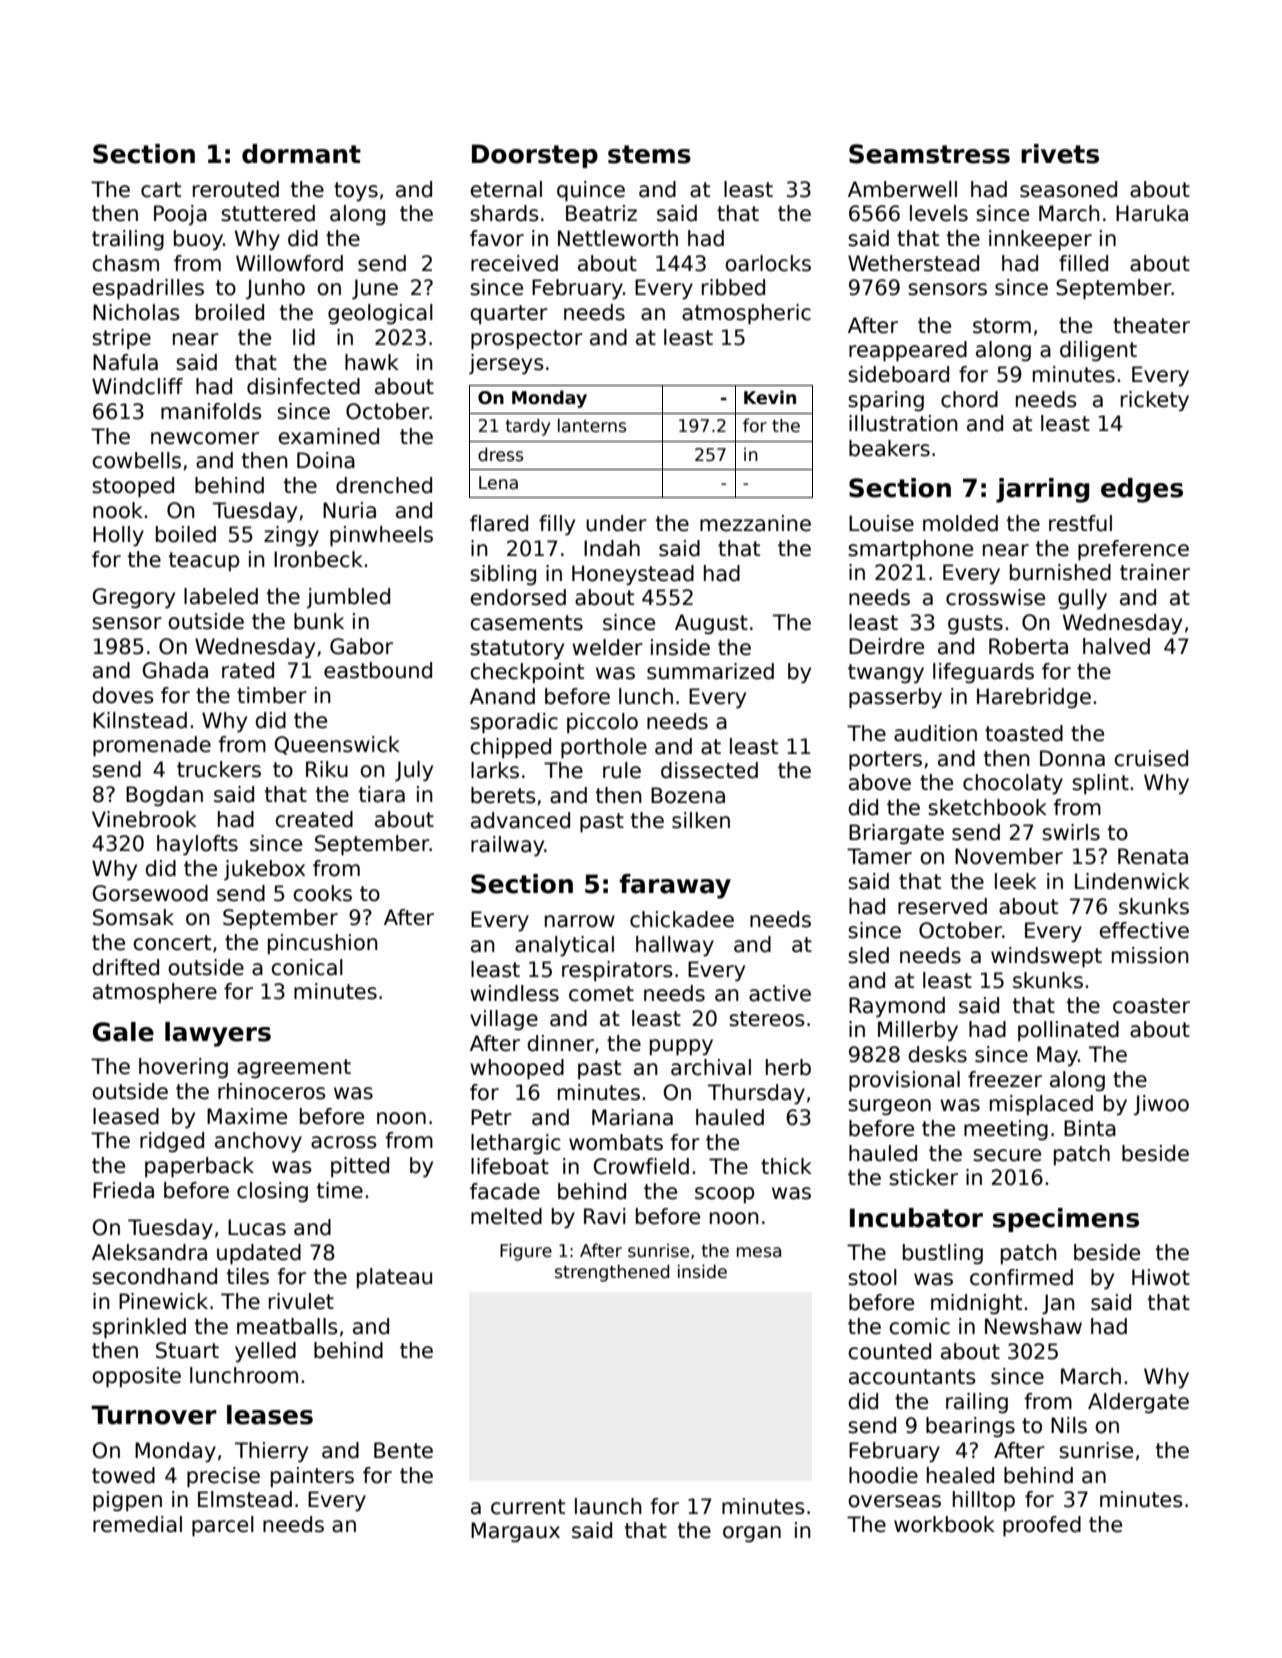 This screenshot has width=1282, height=1658. Describe the element at coordinates (1161, 1105) in the screenshot. I see `Jiwoo` at that location.
